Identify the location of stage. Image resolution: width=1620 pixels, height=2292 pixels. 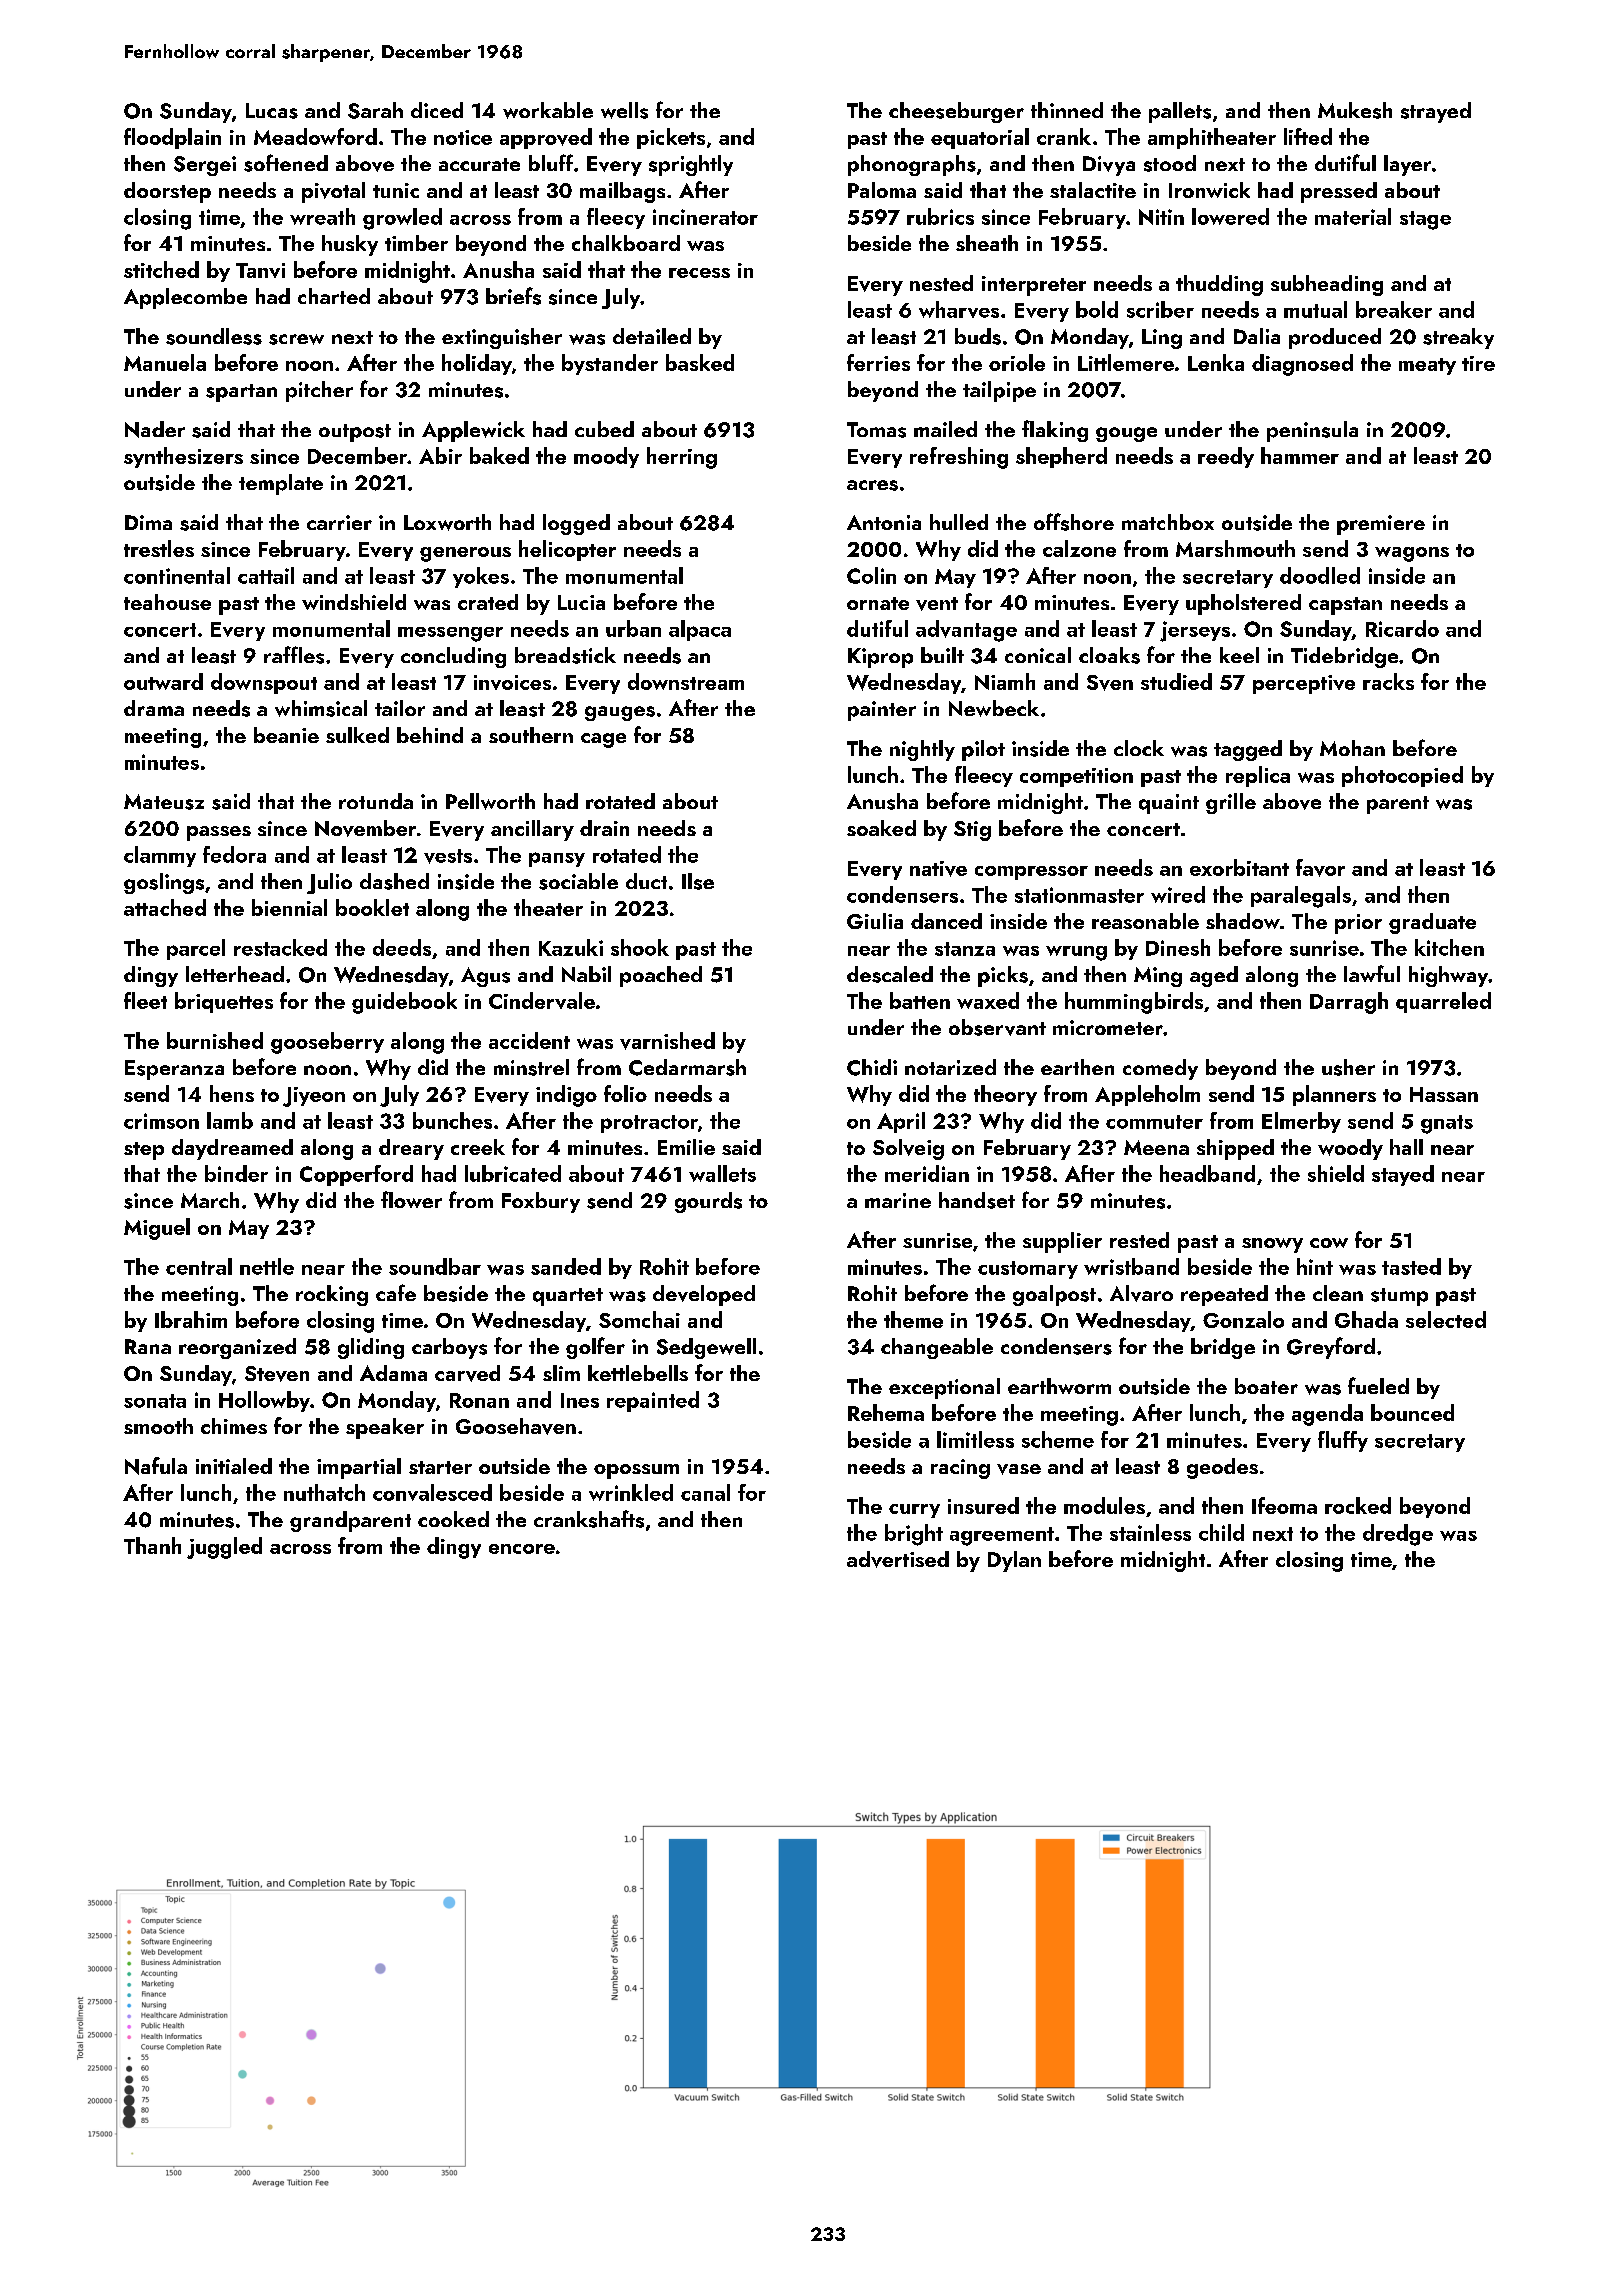
(1425, 220).
